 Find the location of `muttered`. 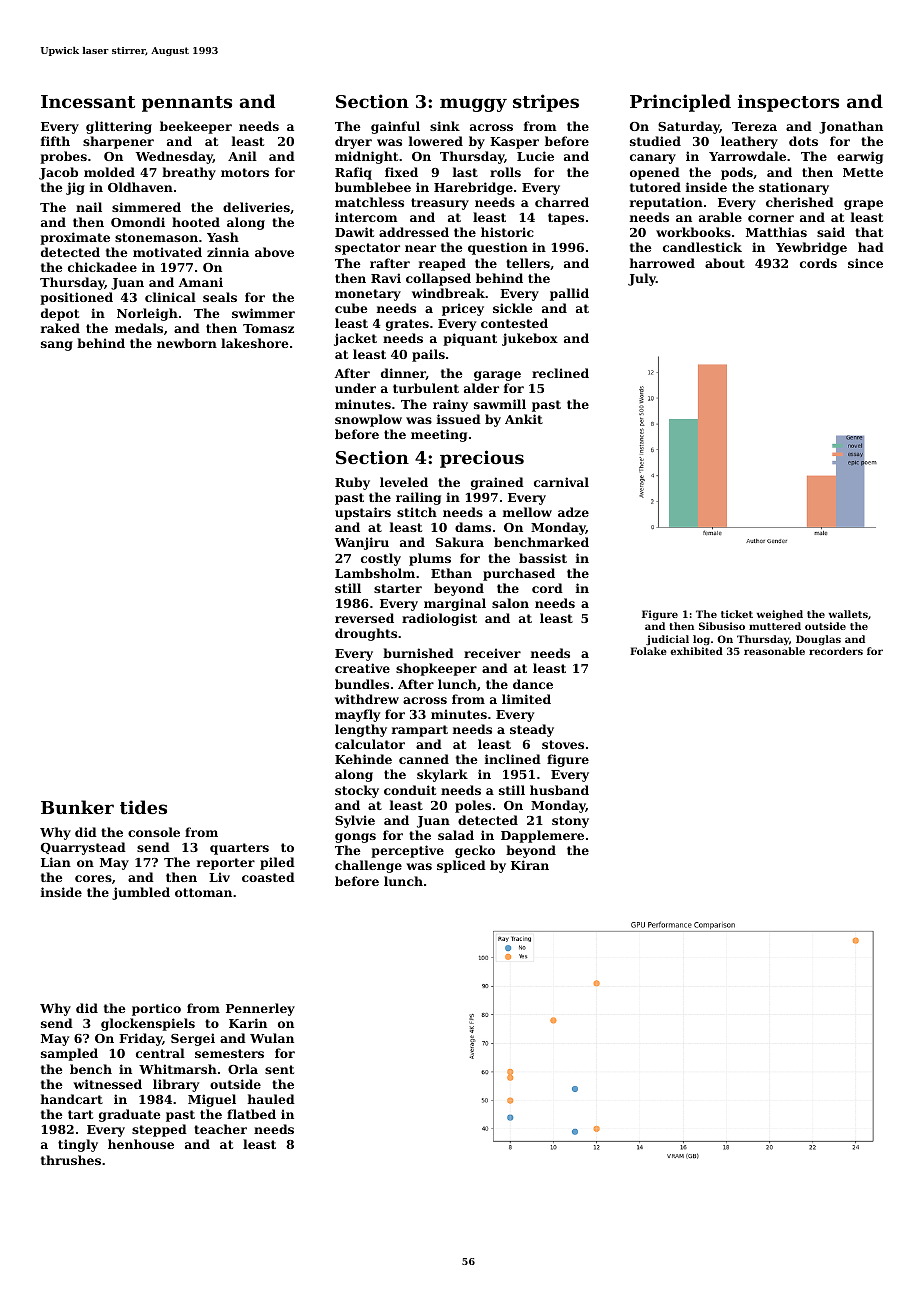

muttered is located at coordinates (775, 626).
